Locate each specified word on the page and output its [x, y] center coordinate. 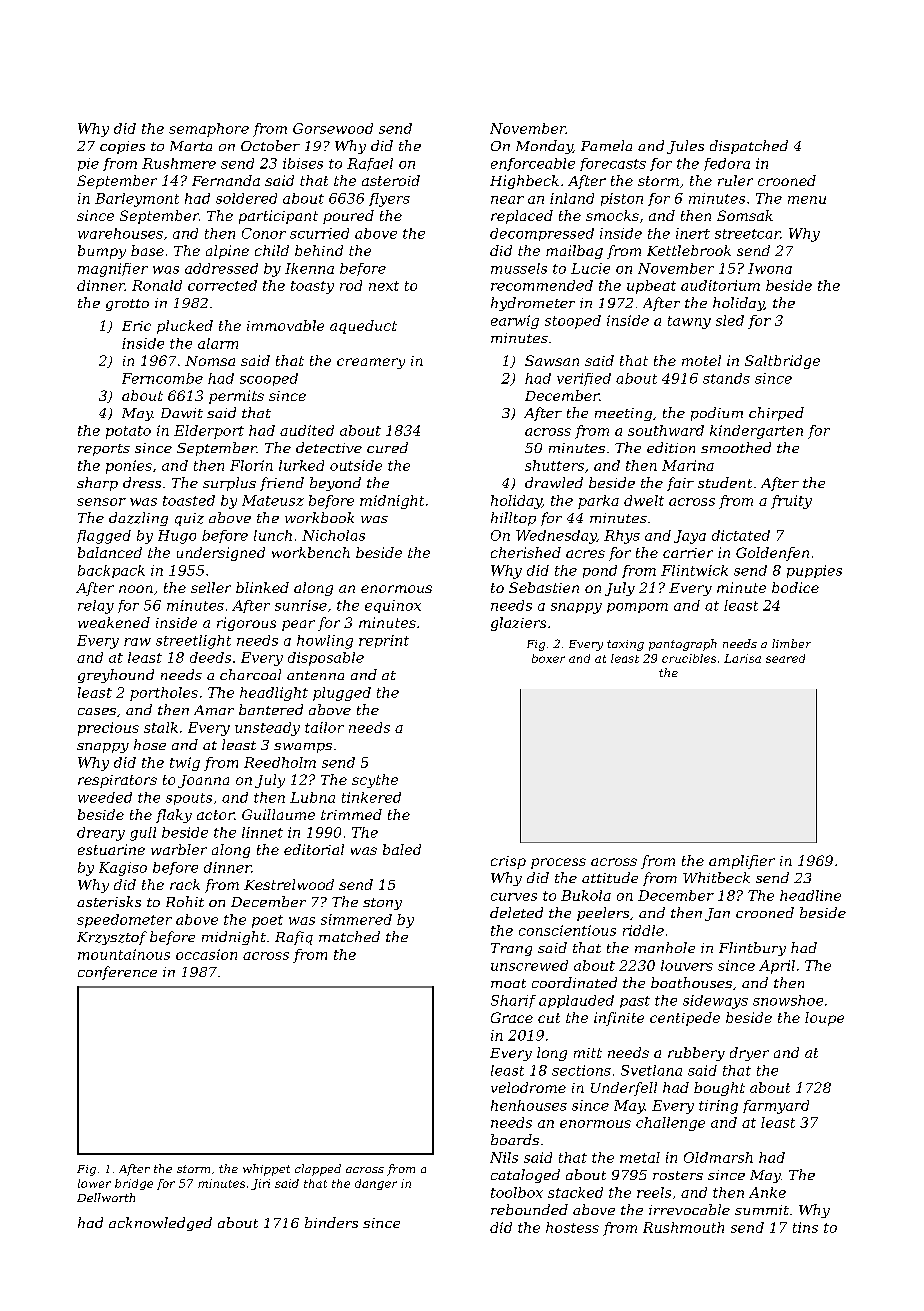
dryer [749, 1054]
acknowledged [160, 1224]
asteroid [391, 180]
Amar [214, 710]
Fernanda [226, 180]
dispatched [749, 147]
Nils [504, 1157]
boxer [548, 658]
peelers [603, 914]
